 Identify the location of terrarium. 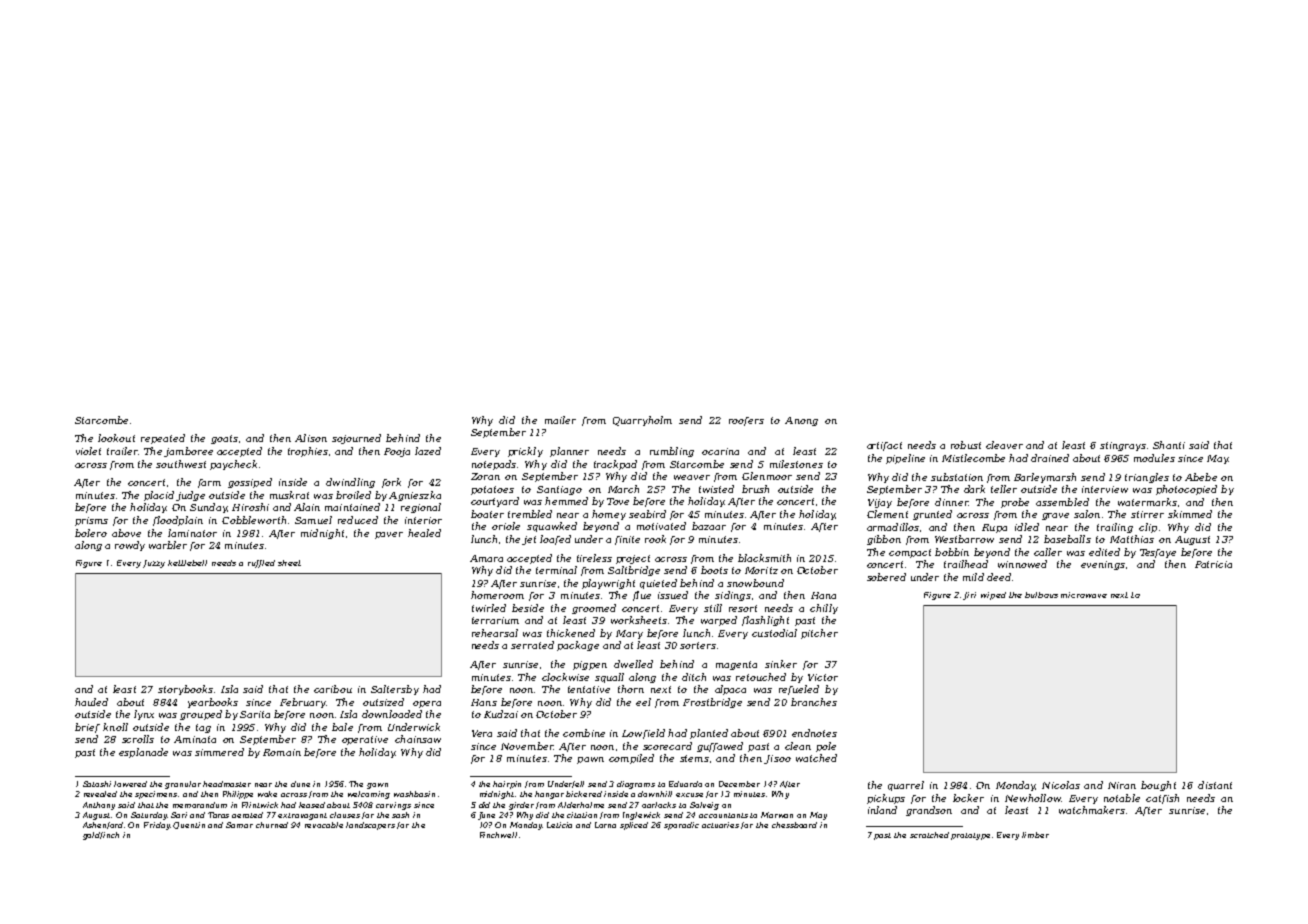
(495, 620).
